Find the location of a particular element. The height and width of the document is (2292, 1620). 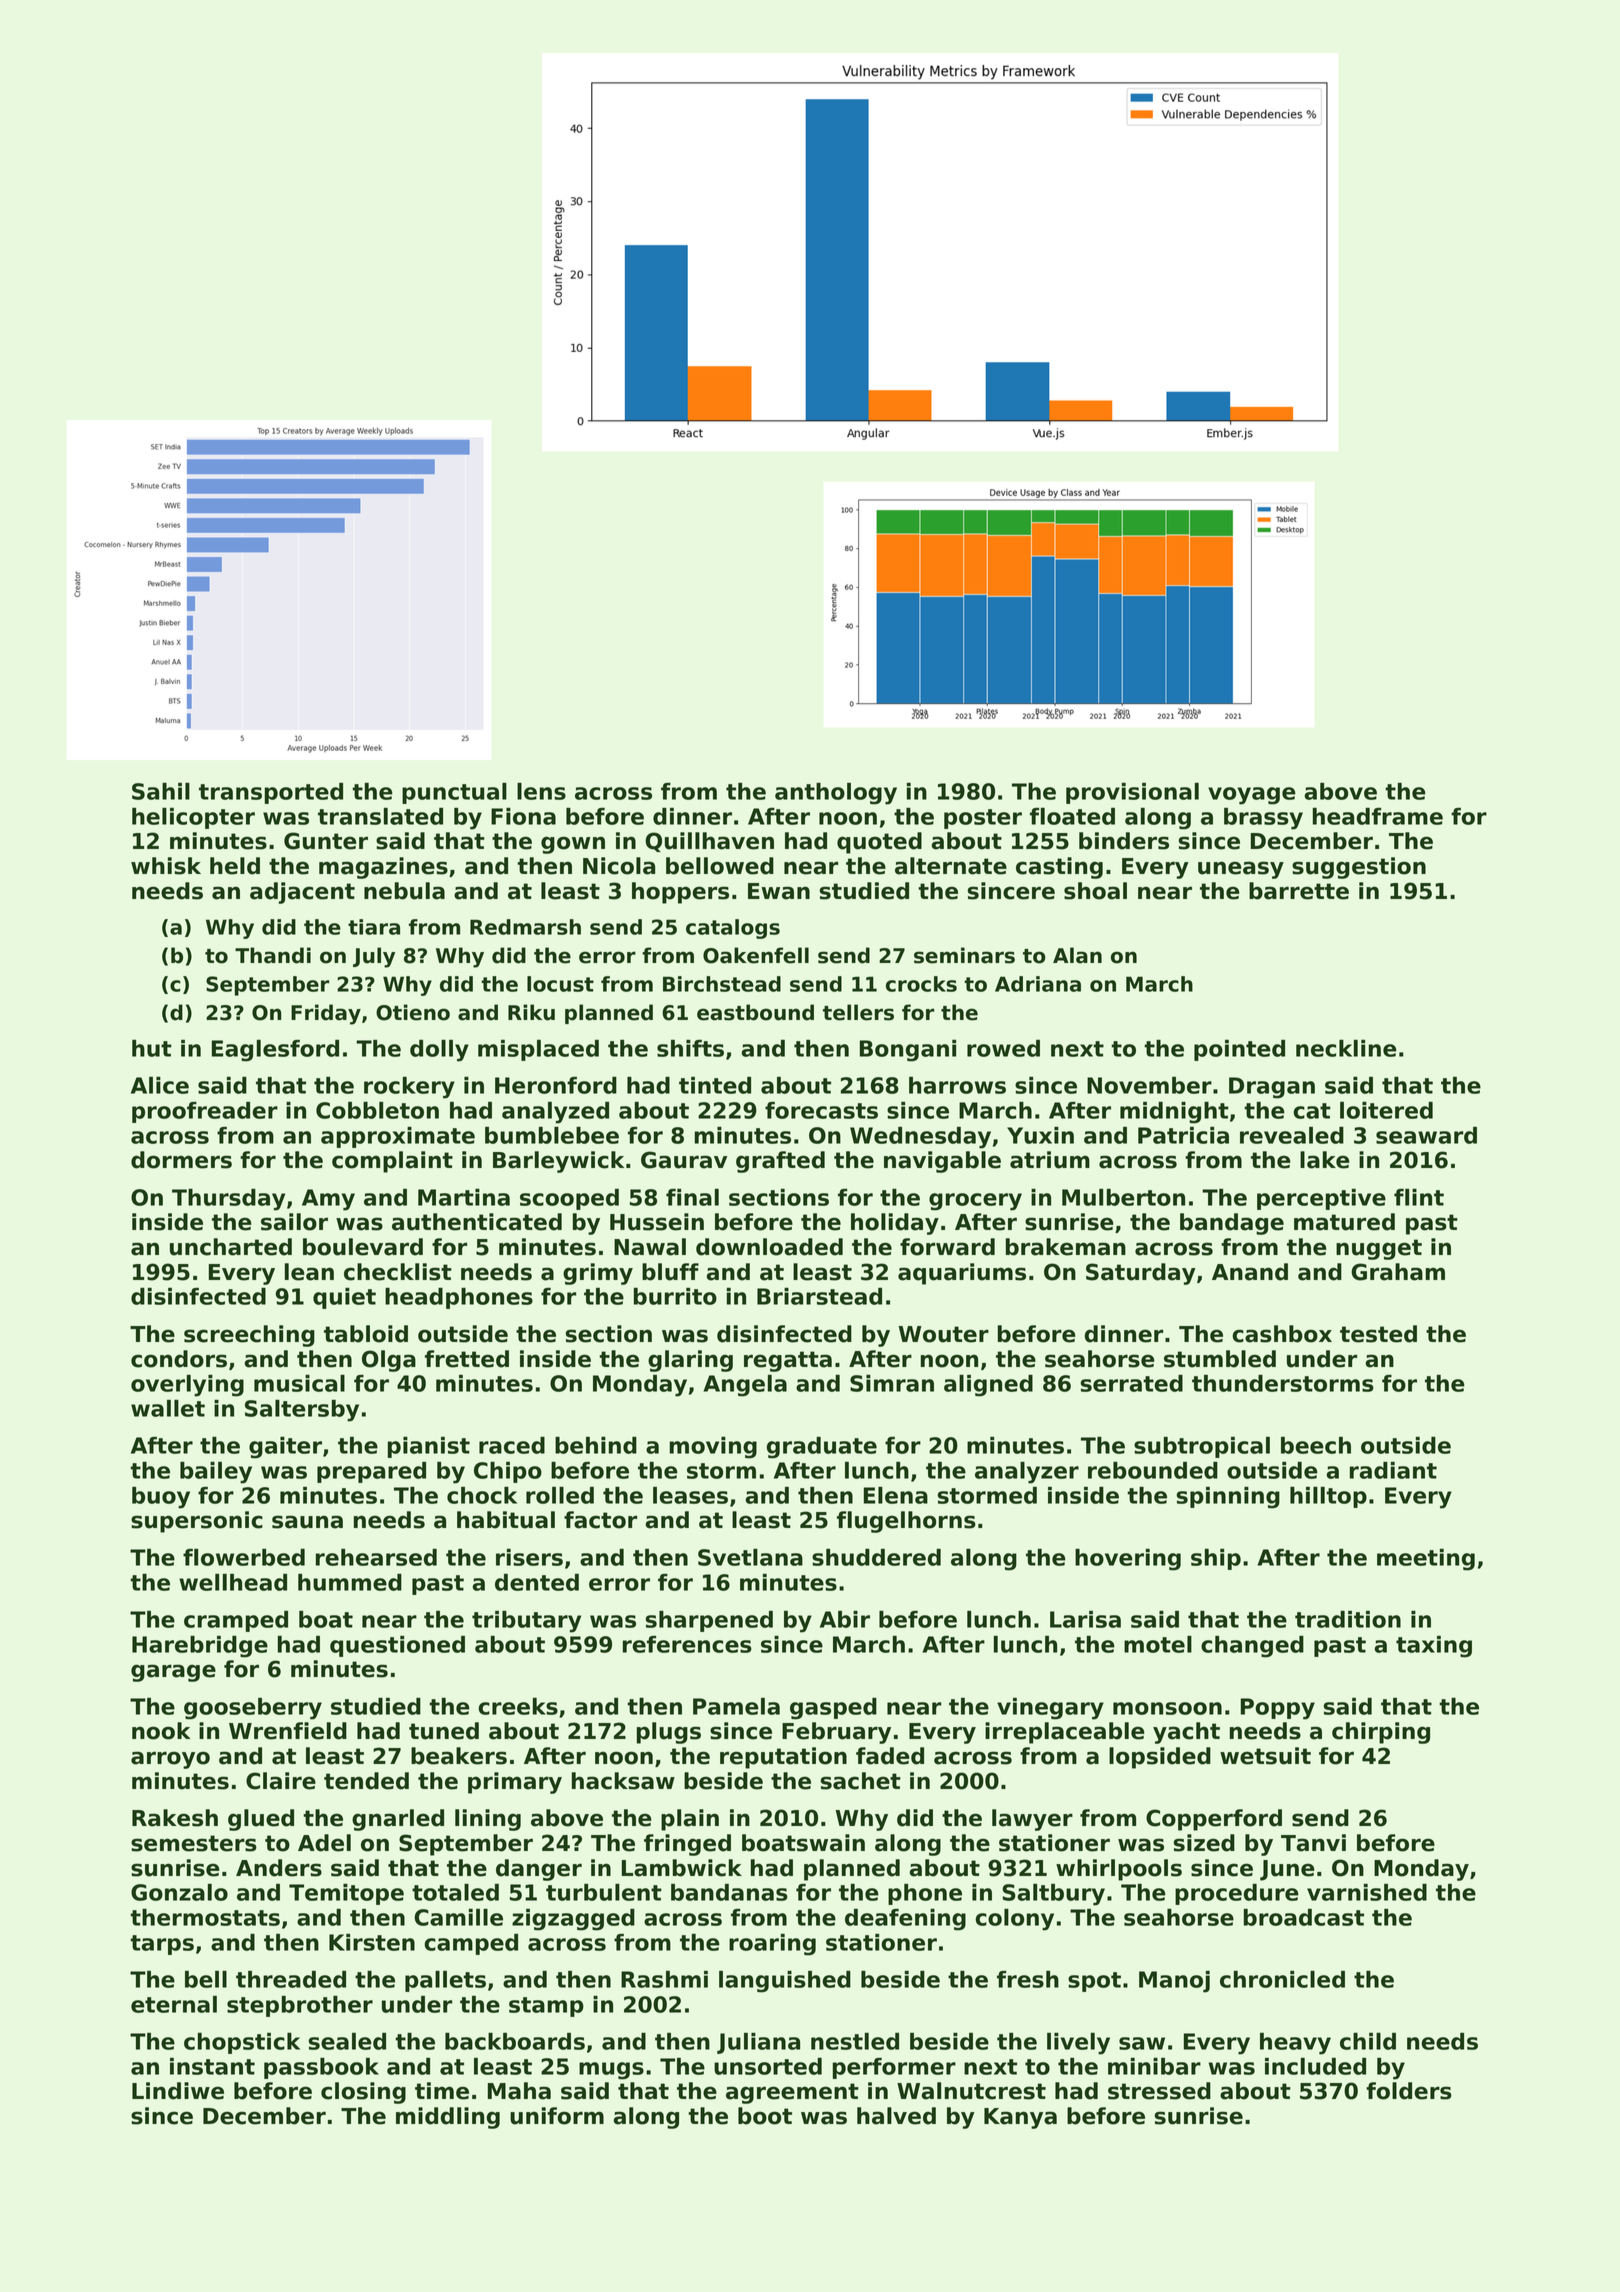

Lindiwe is located at coordinates (178, 2091).
